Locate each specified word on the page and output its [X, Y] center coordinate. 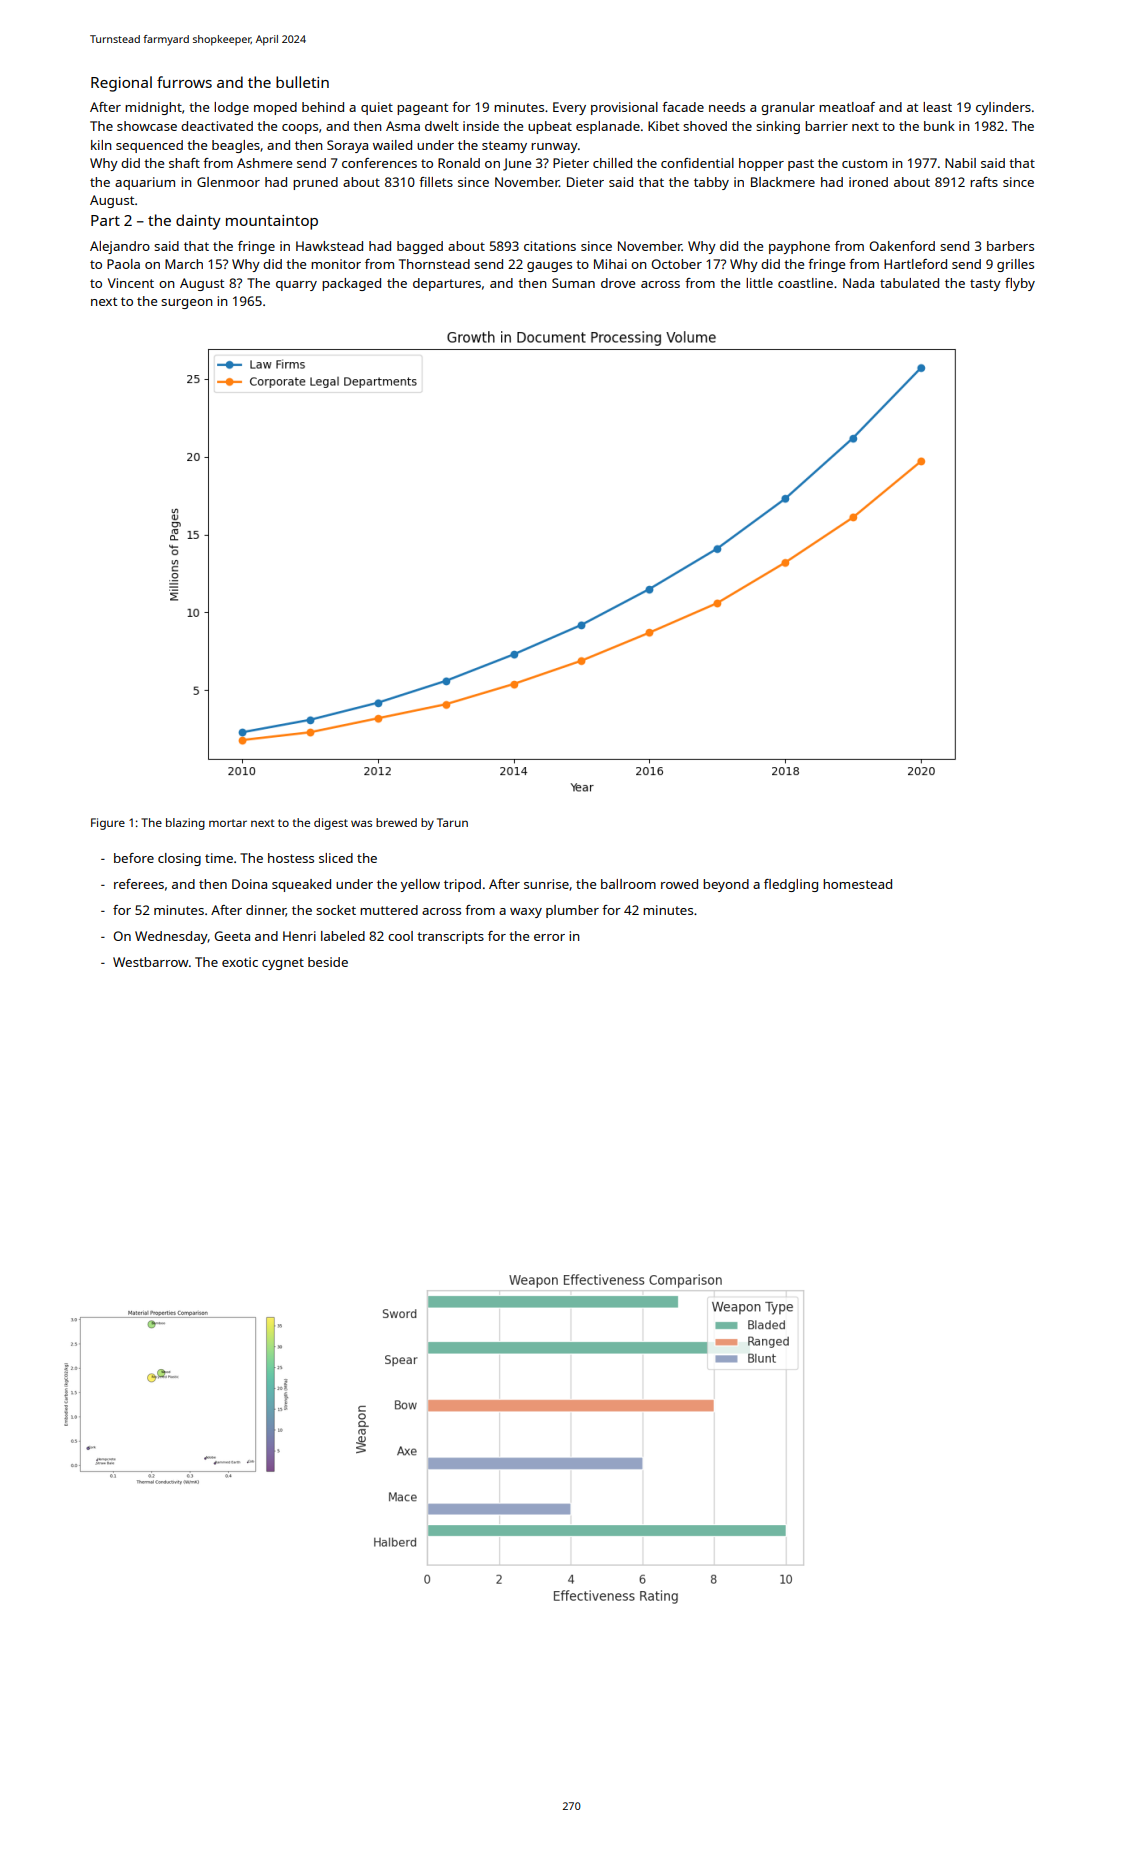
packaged [351, 284]
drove [618, 283]
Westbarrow [151, 962]
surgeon [186, 304]
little [759, 283]
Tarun [452, 822]
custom [864, 163]
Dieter [585, 182]
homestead [857, 884]
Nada [858, 283]
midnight [153, 108]
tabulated [909, 283]
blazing [185, 824]
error [549, 937]
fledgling [791, 885]
